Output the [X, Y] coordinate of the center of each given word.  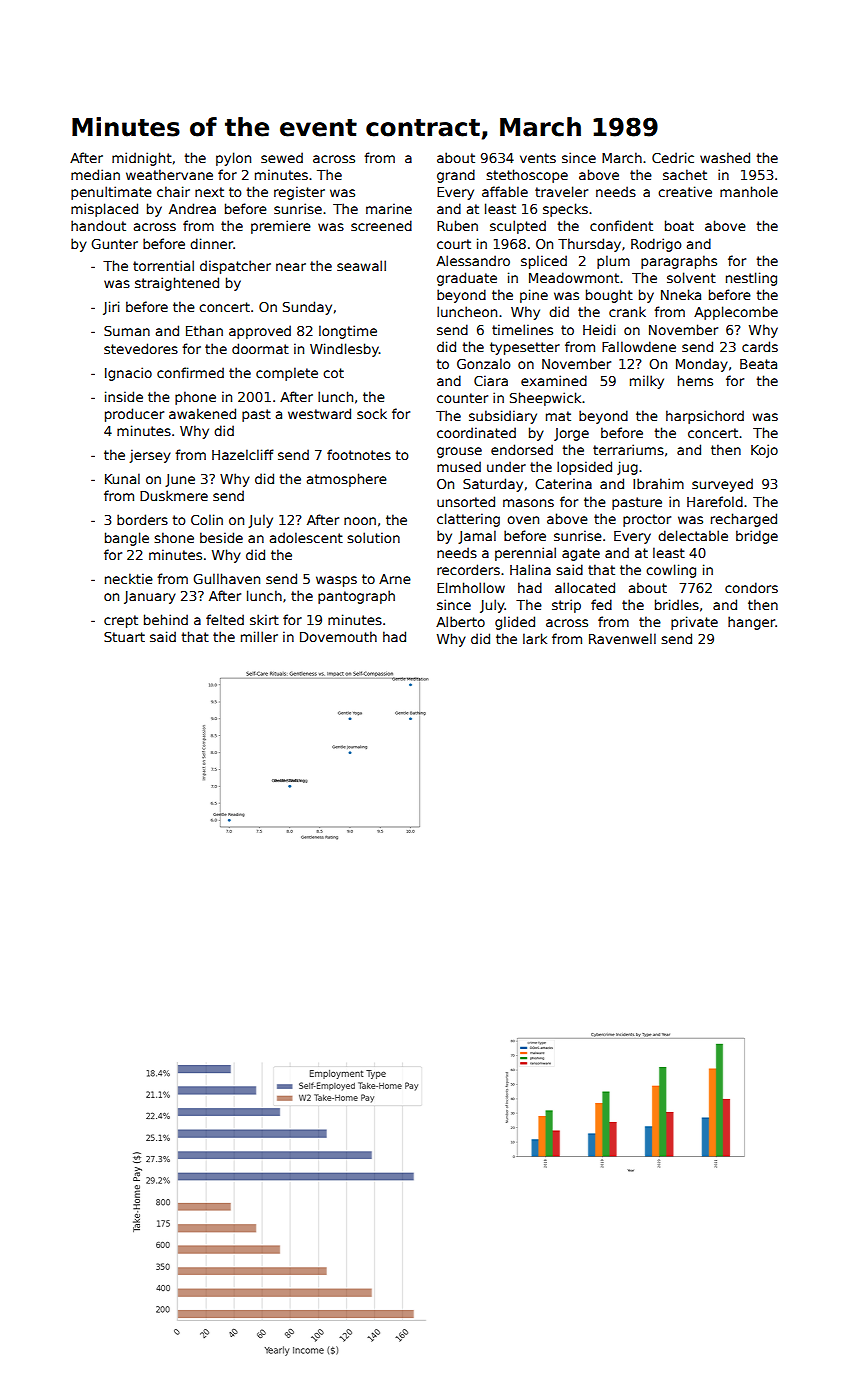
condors [751, 587]
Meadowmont [574, 277]
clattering [468, 520]
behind [166, 619]
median [95, 174]
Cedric [673, 157]
